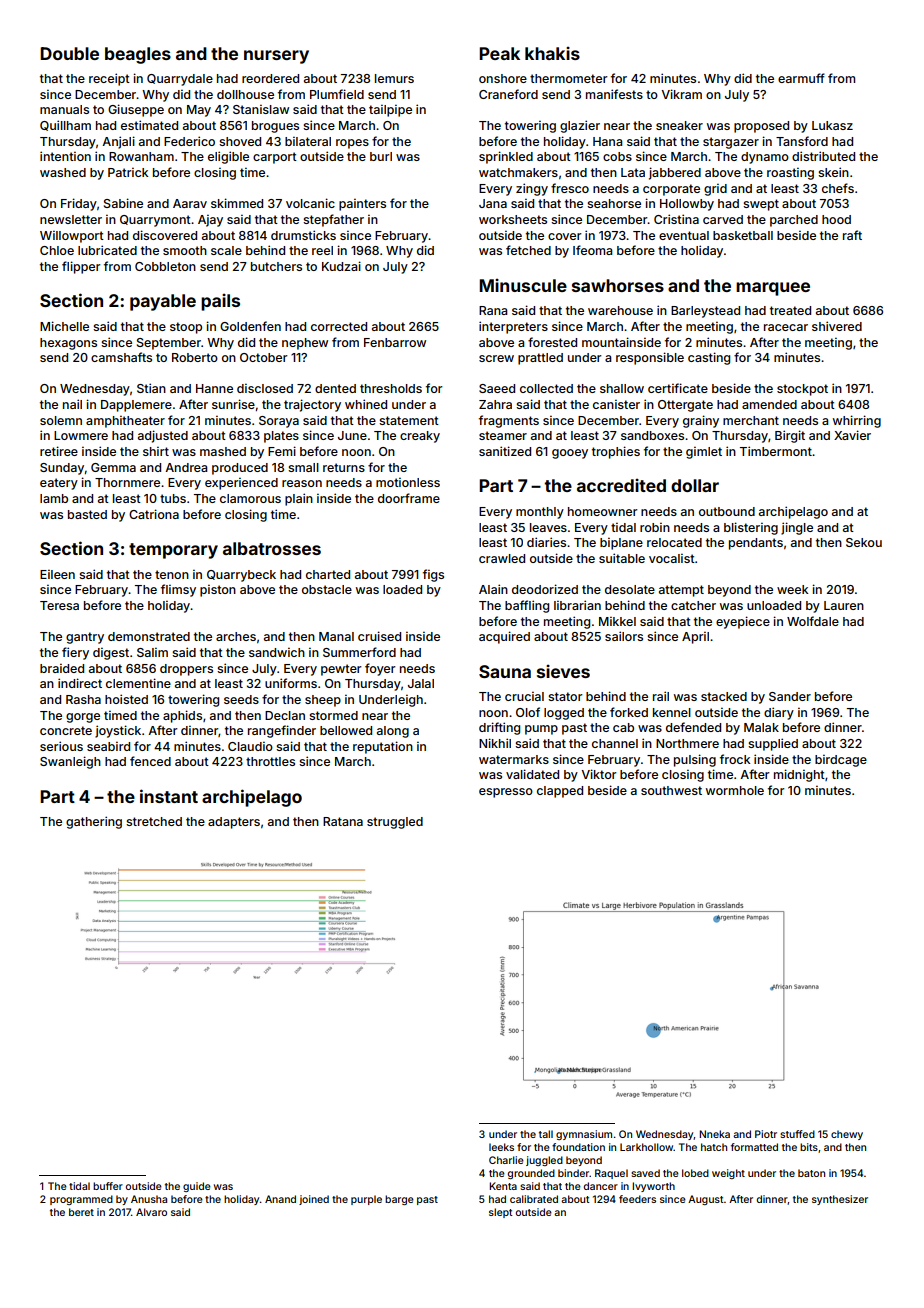 This screenshot has height=1308, width=924. What do you see at coordinates (234, 823) in the screenshot?
I see `adapters` at bounding box center [234, 823].
